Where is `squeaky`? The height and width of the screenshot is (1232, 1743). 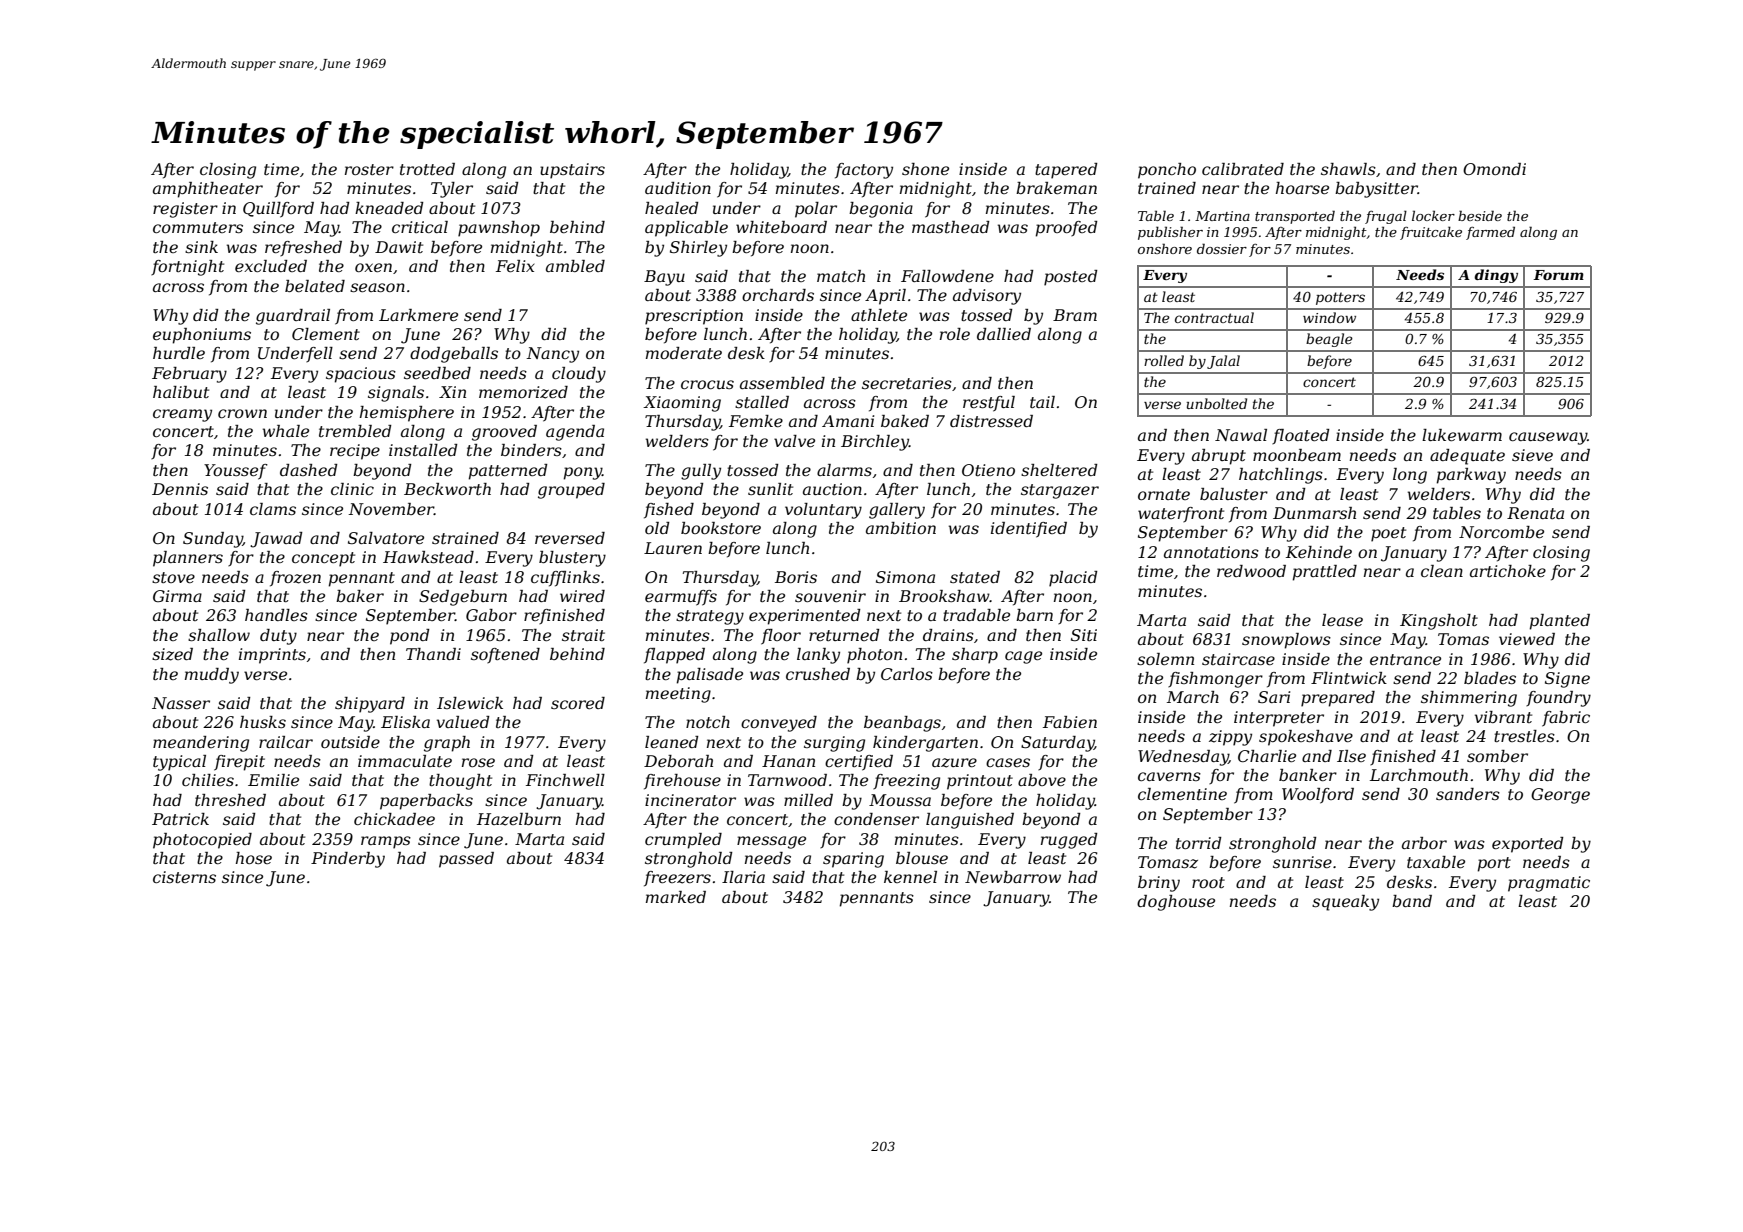
squeaky is located at coordinates (1345, 903).
